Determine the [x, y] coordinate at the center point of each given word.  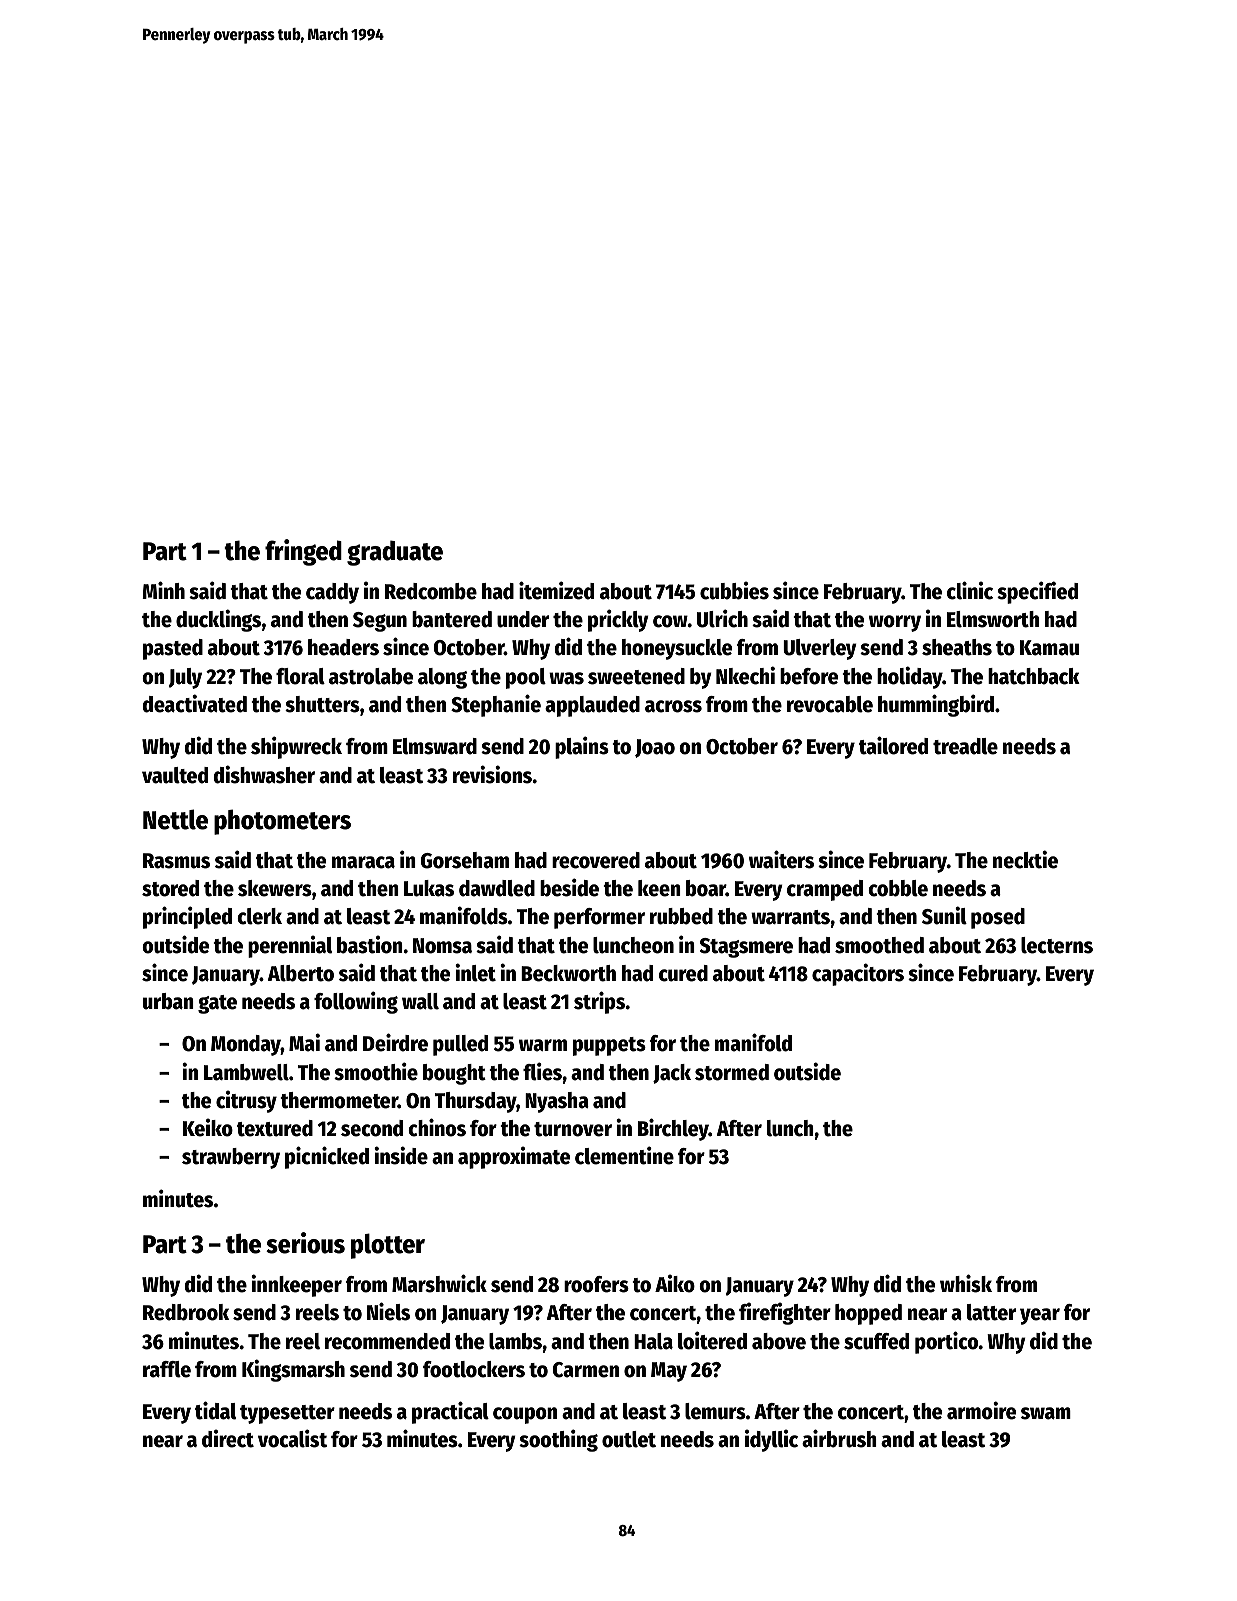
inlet [475, 972]
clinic [970, 590]
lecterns [1057, 945]
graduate [395, 553]
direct [228, 1438]
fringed [303, 552]
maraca [363, 862]
